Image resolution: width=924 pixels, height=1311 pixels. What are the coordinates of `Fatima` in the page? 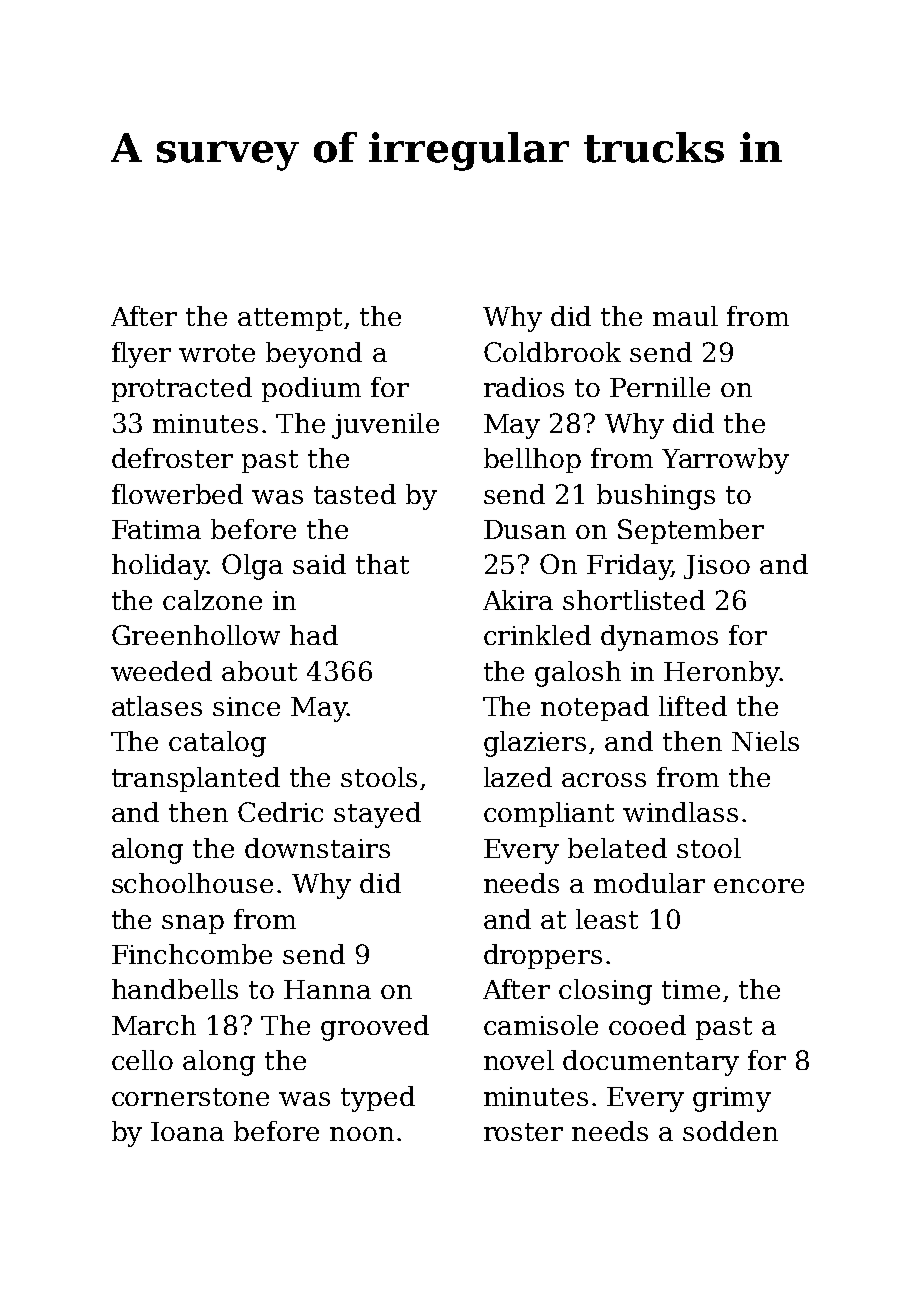 It's located at (156, 529).
